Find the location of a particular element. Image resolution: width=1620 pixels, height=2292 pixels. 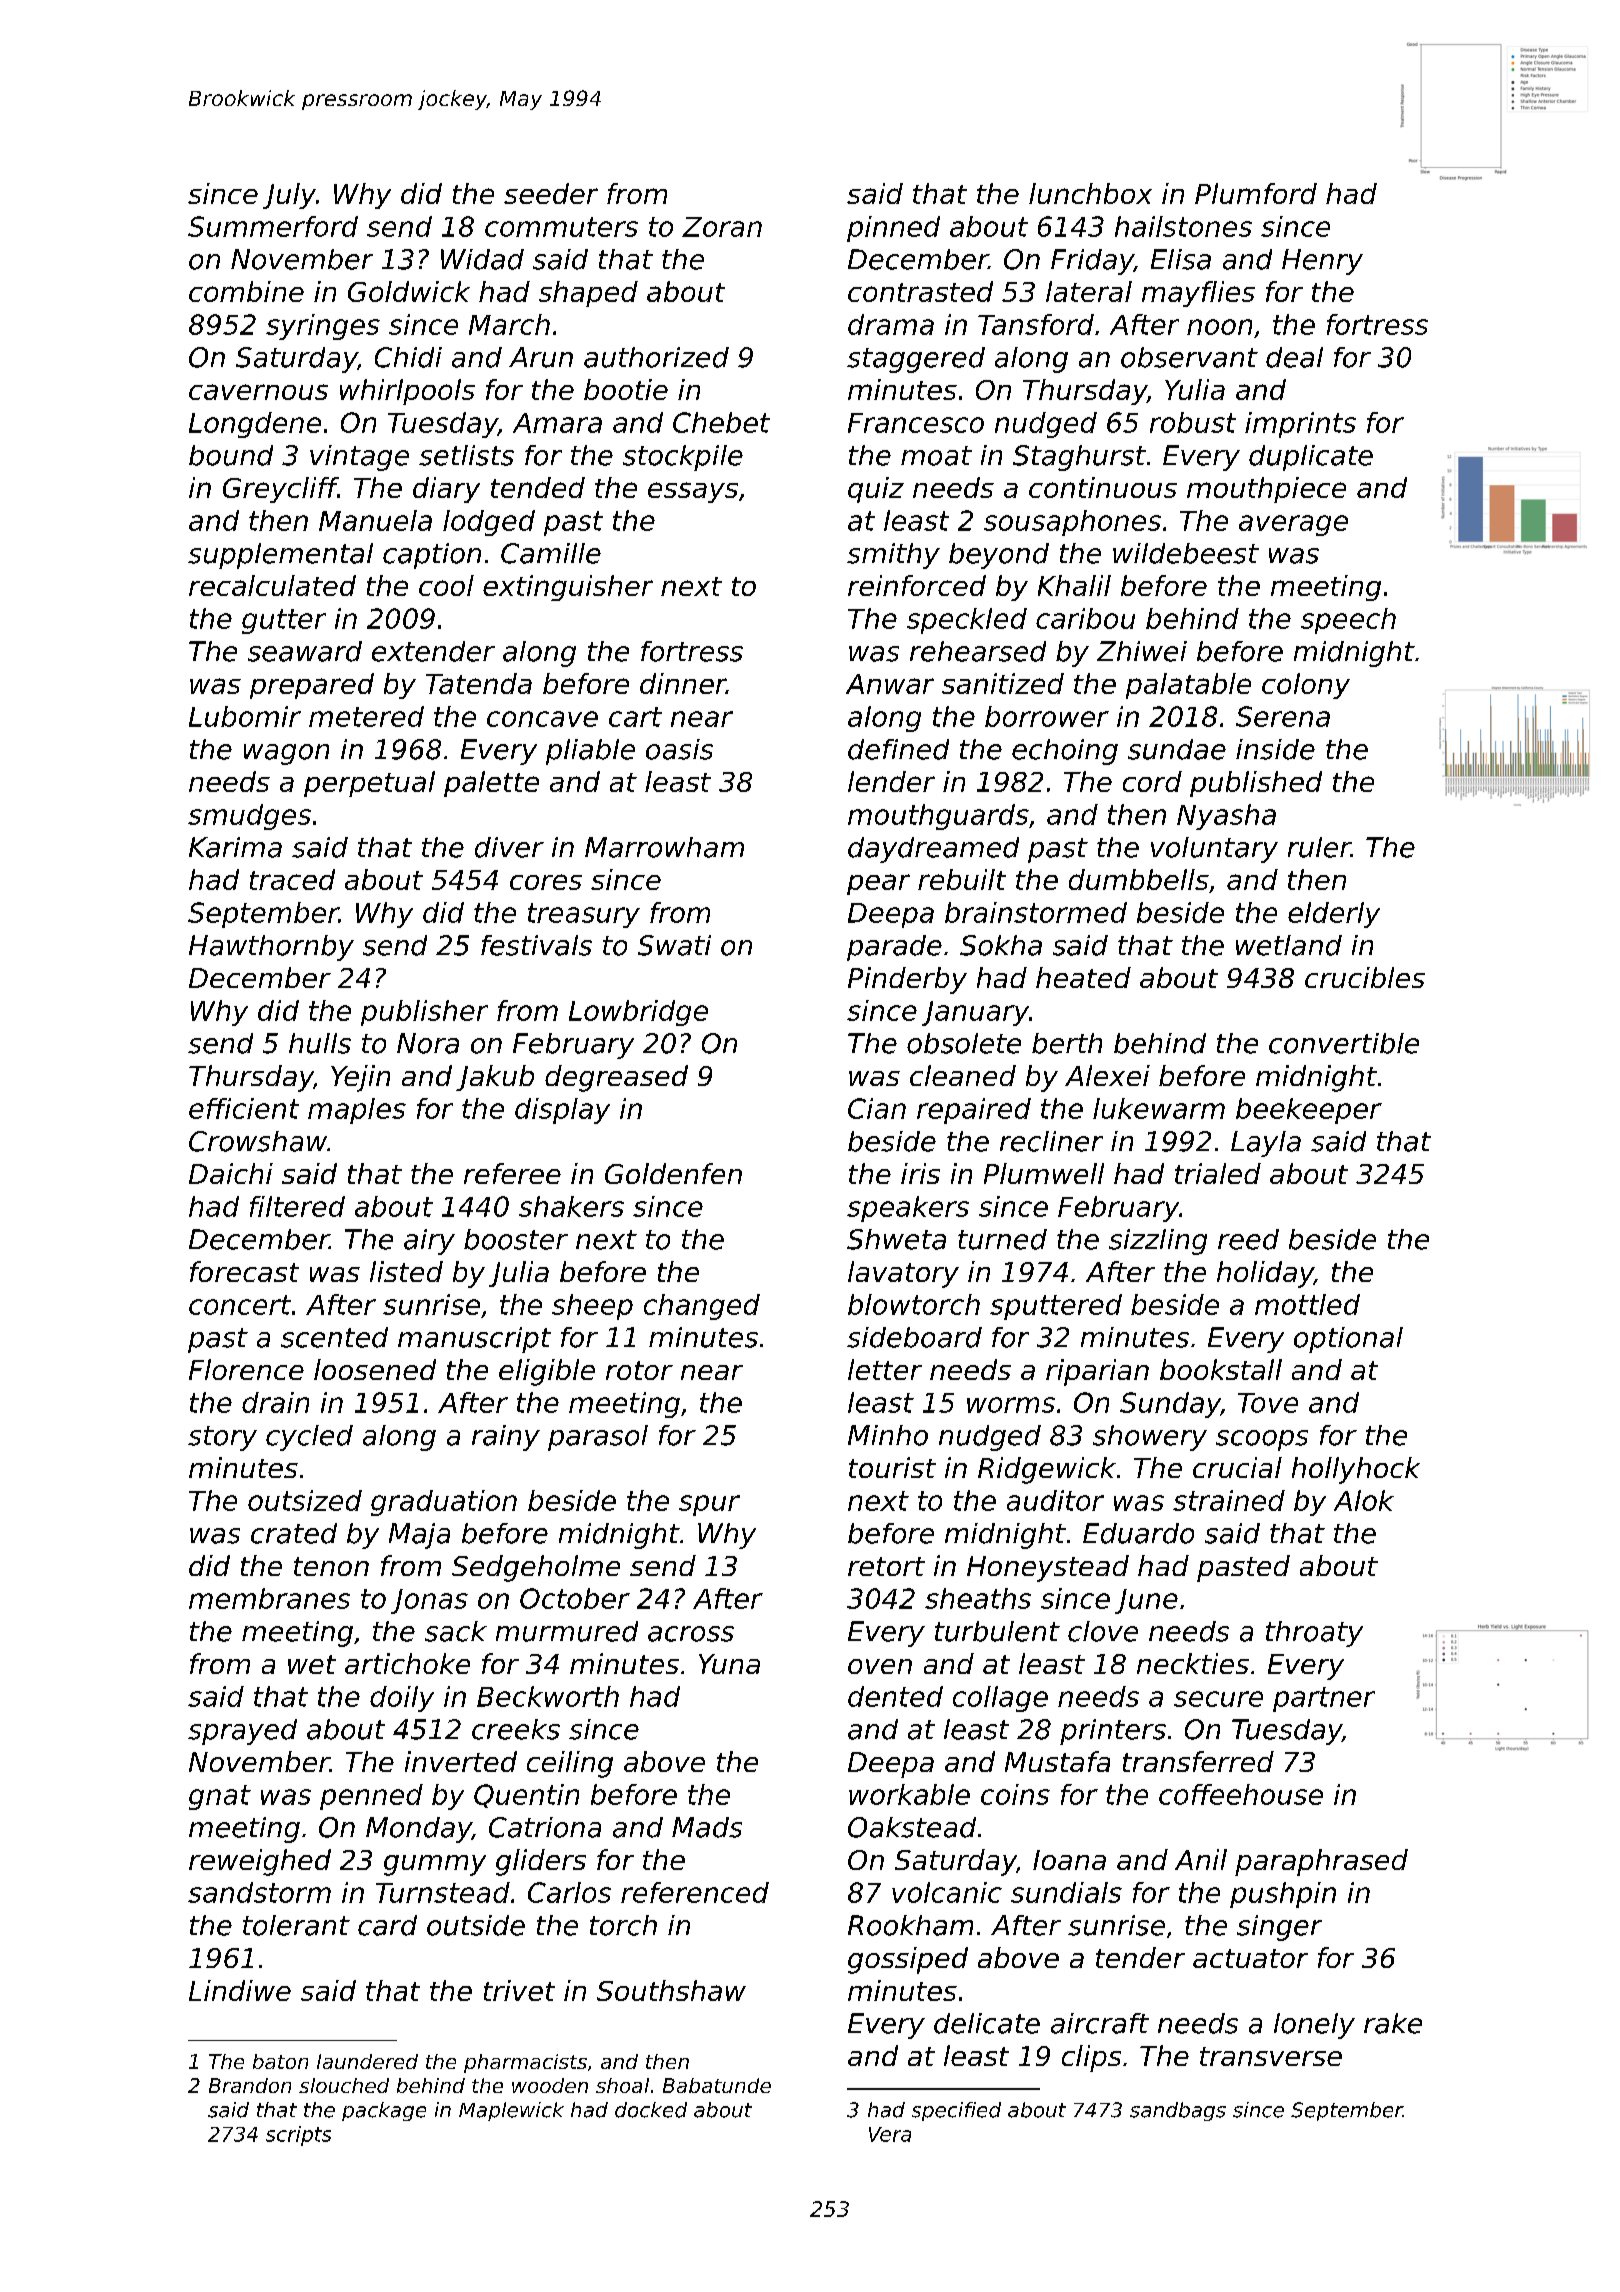

membranes is located at coordinates (269, 1598).
